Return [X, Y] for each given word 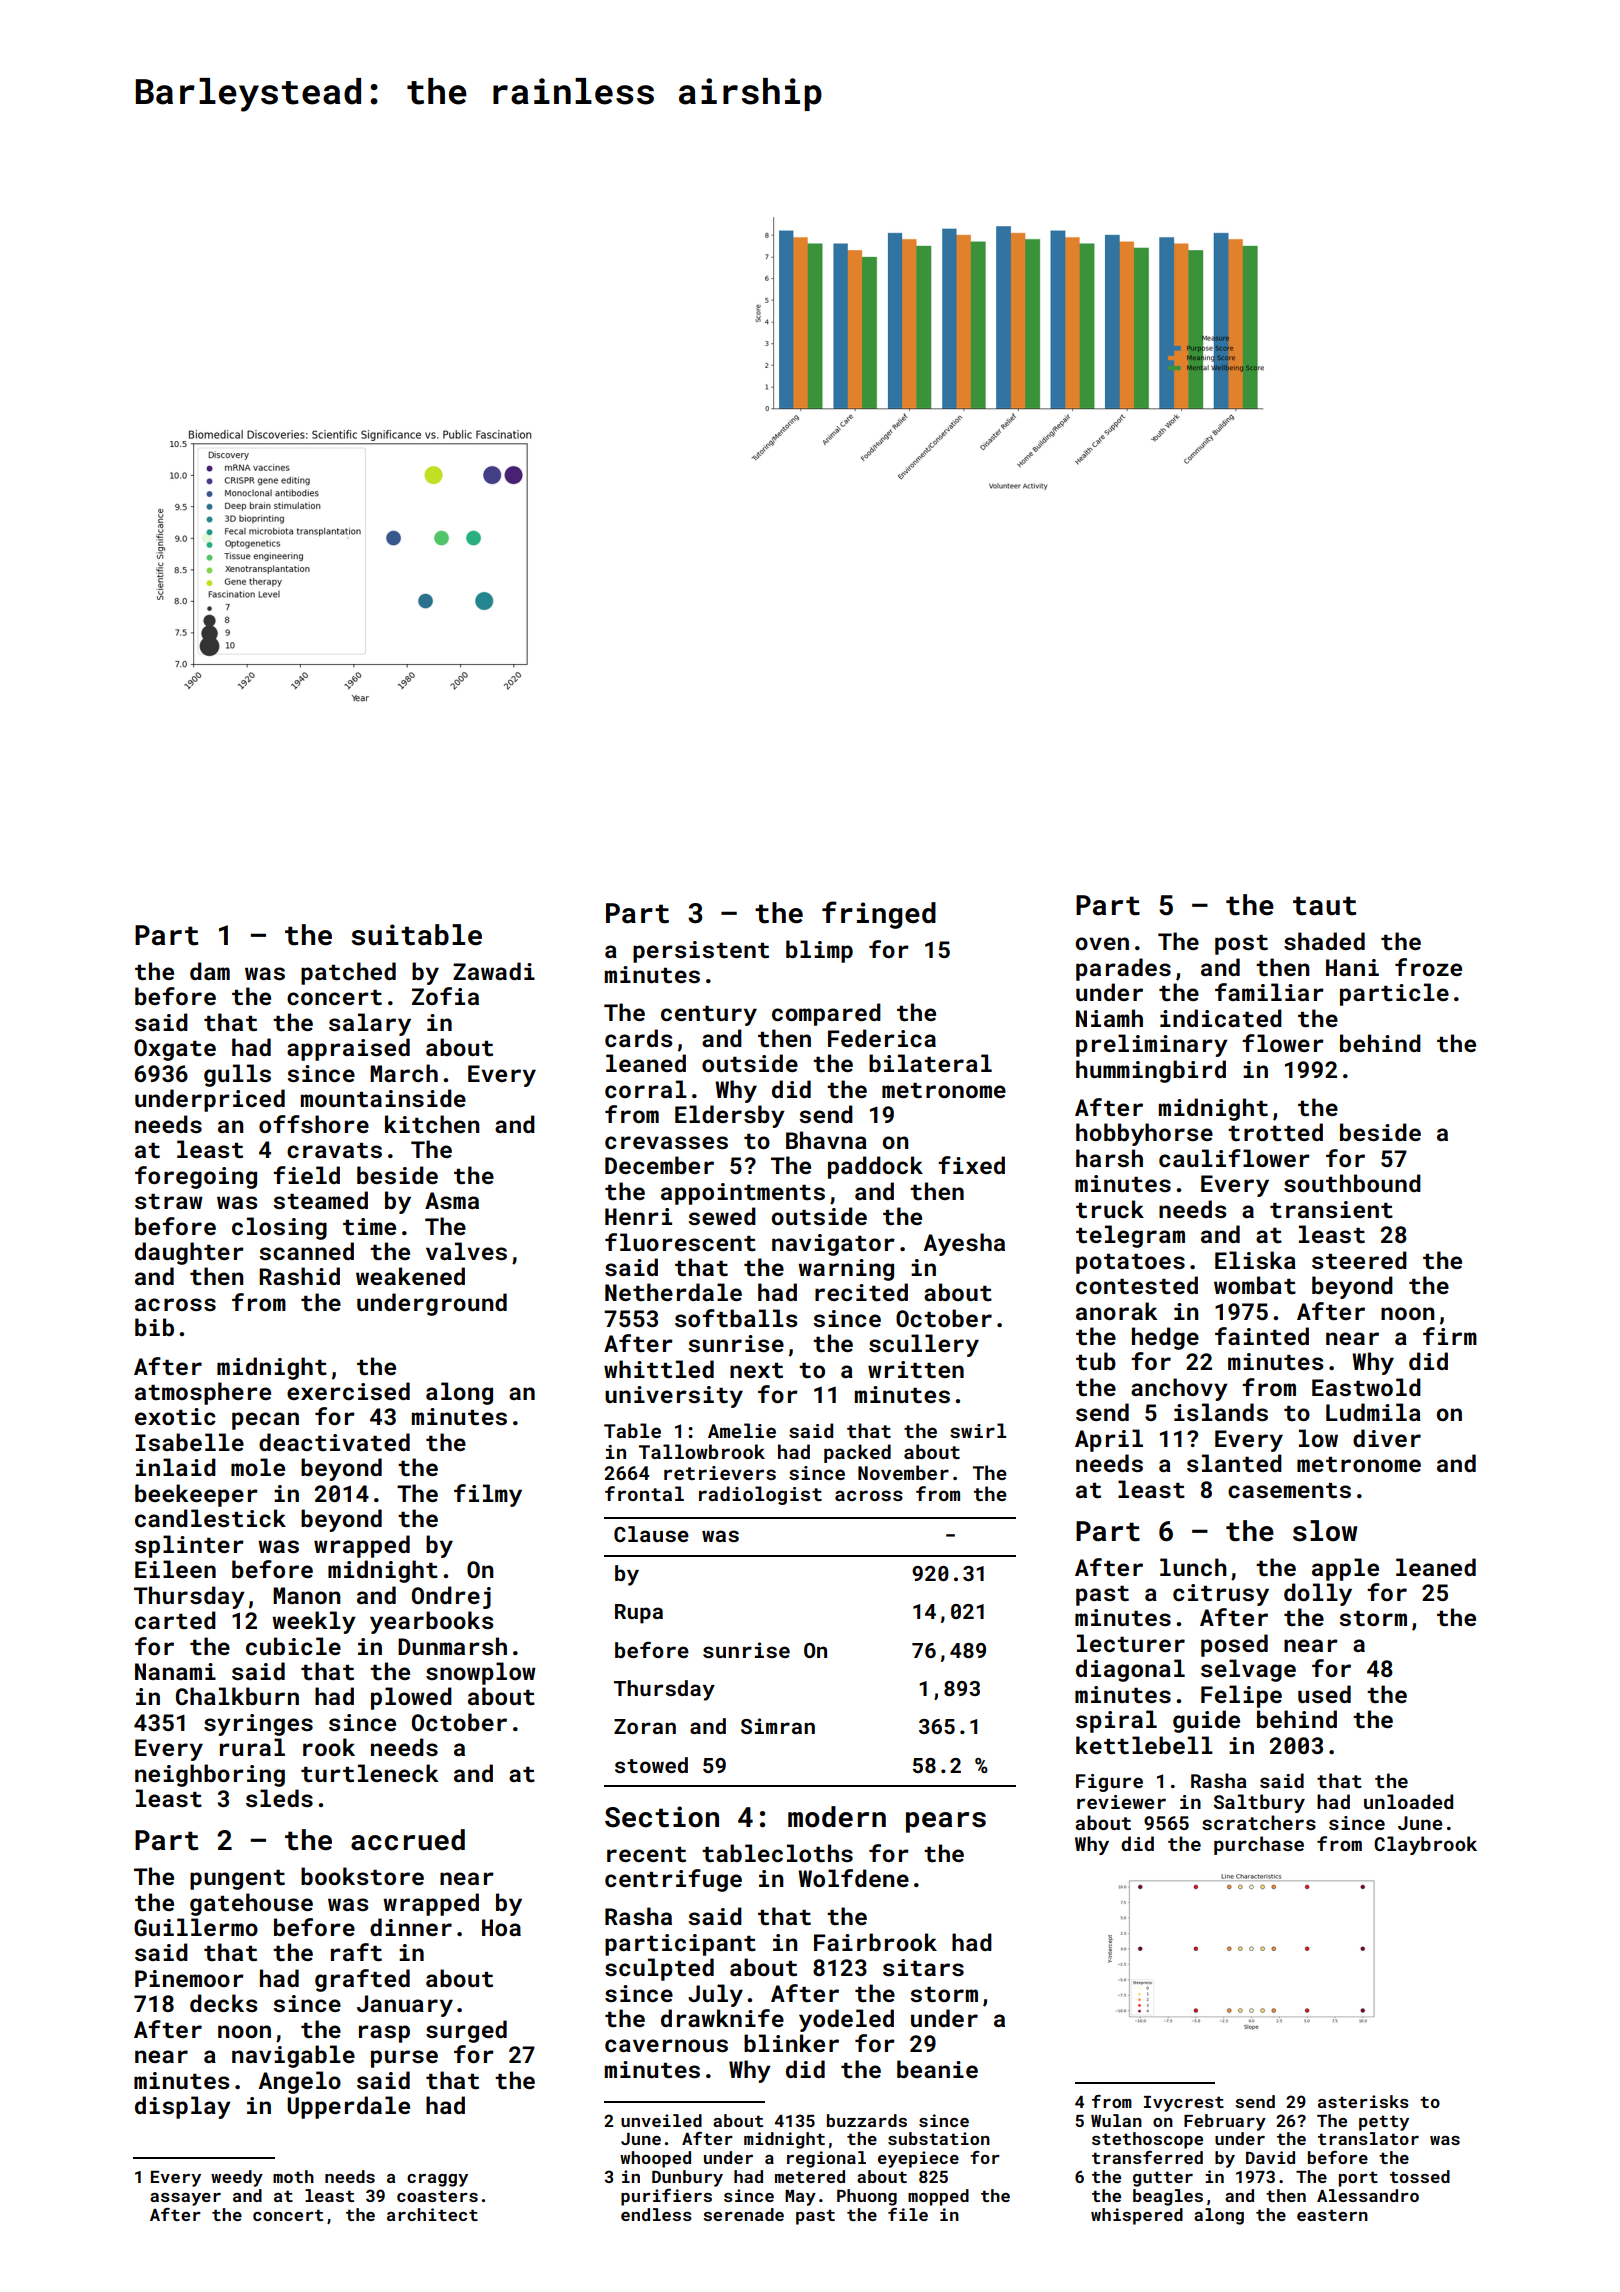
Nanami [175, 1671]
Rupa [639, 1614]
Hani [1352, 967]
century [709, 1016]
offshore [314, 1124]
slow [1325, 1531]
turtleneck [370, 1773]
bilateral [930, 1063]
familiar [1269, 992]
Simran [778, 1726]
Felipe [1241, 1696]
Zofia [445, 996]
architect [432, 2214]
